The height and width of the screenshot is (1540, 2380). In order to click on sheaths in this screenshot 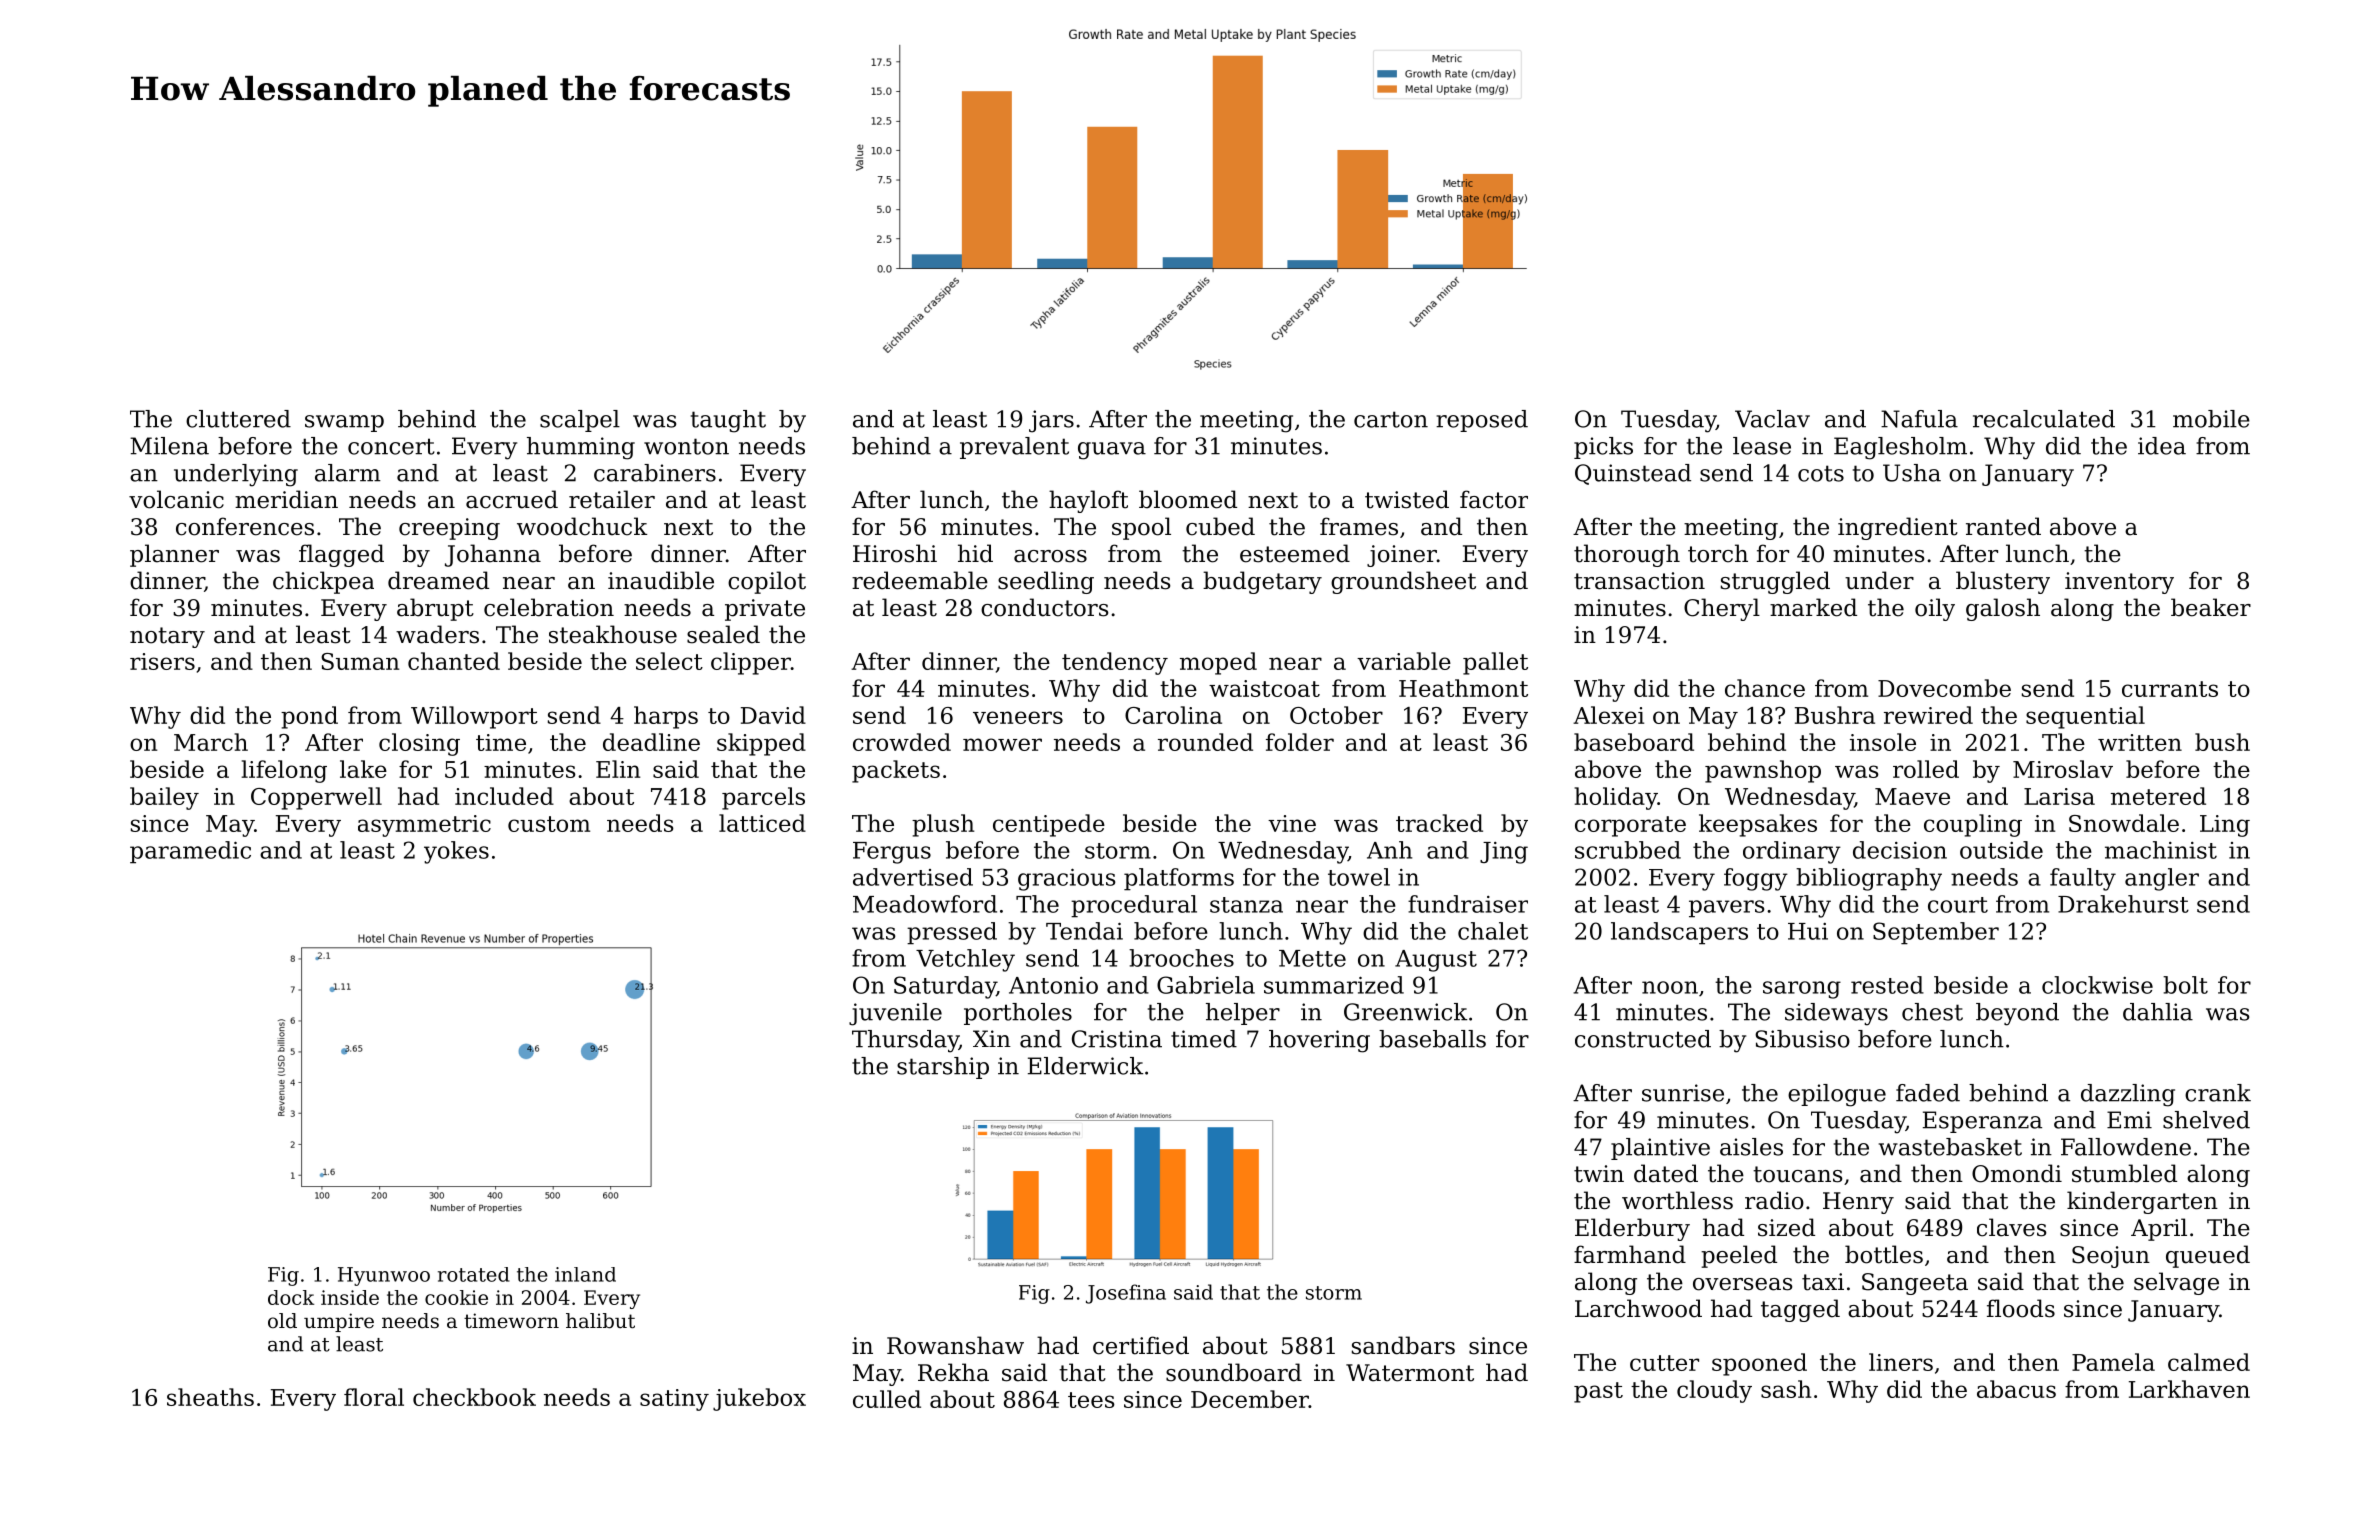, I will do `click(210, 1397)`.
